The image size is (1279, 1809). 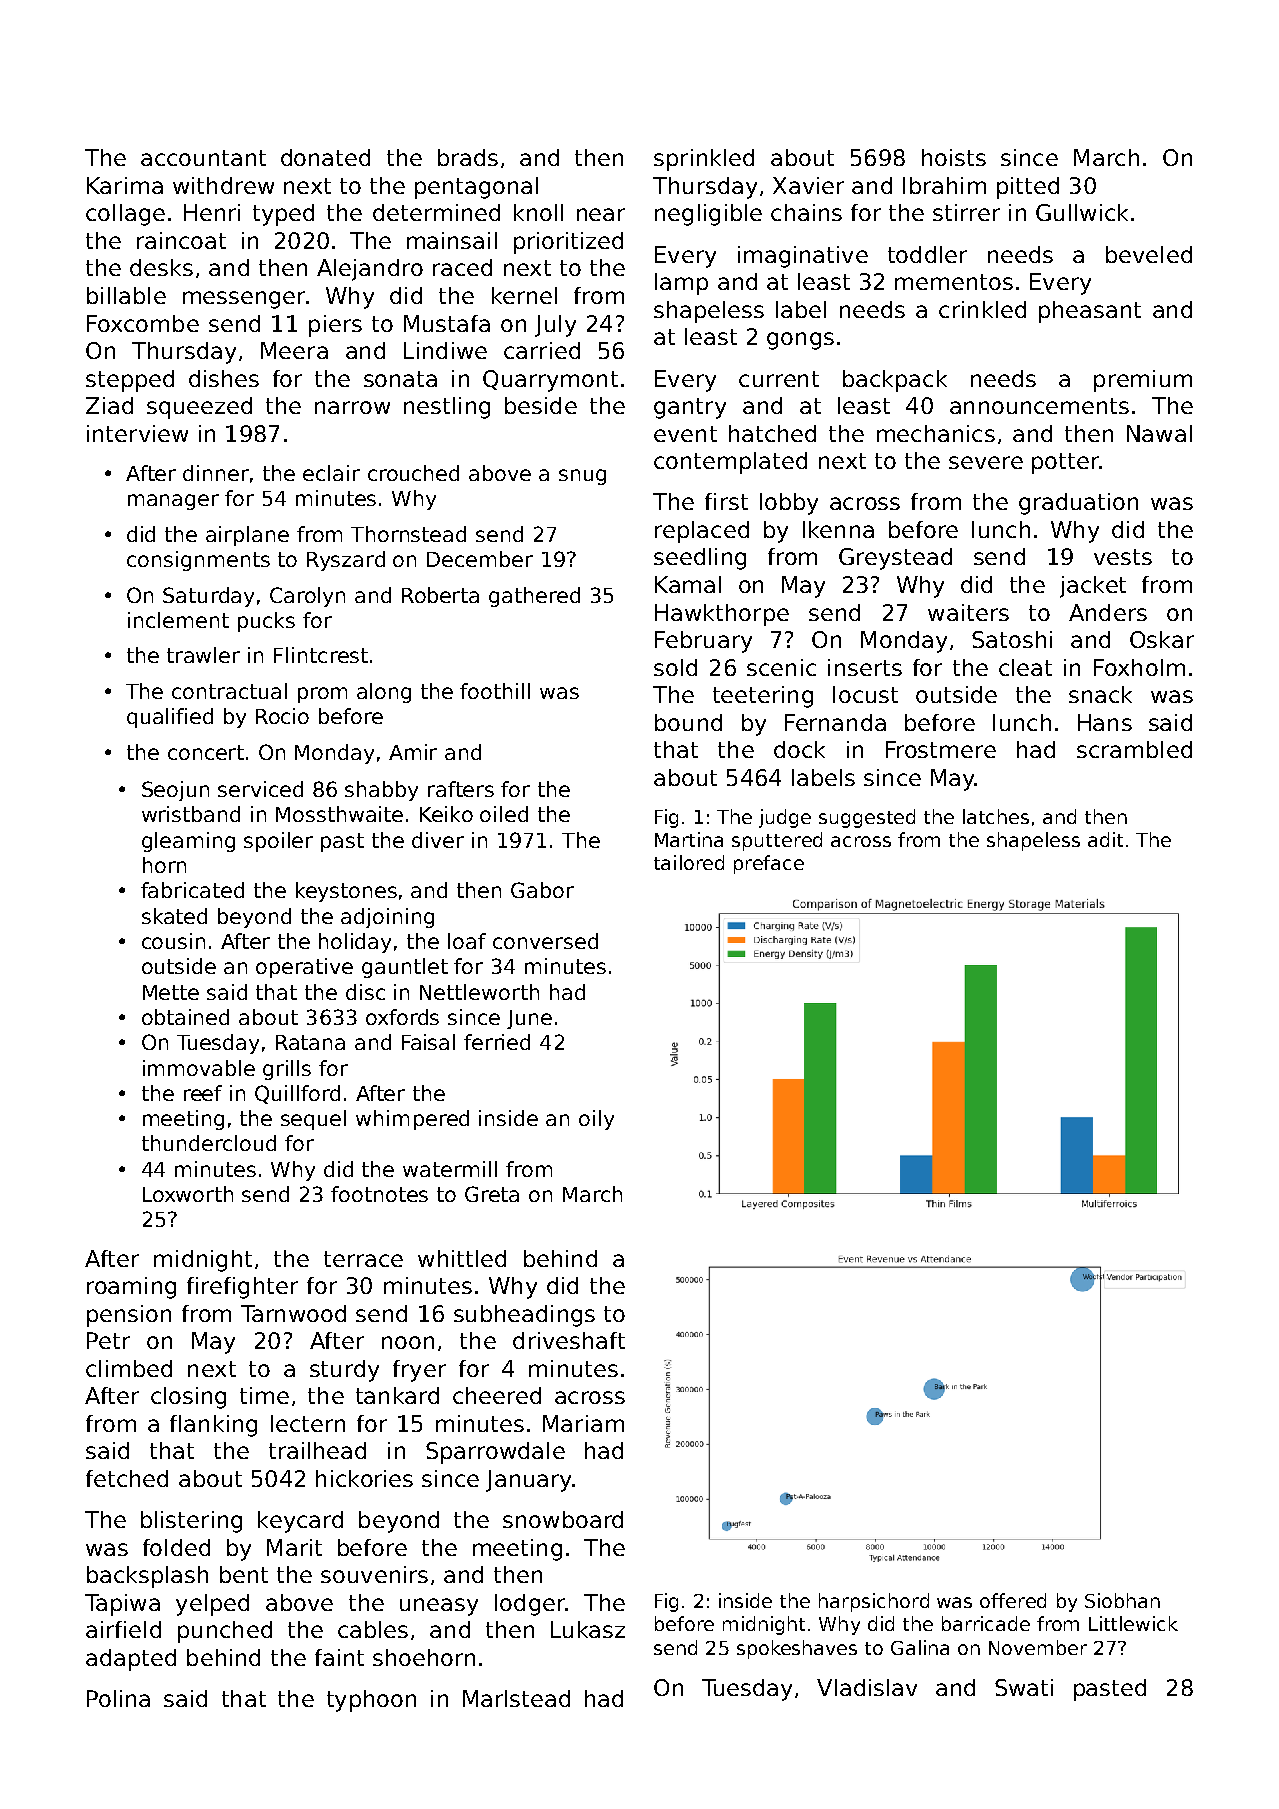 I want to click on preface, so click(x=769, y=864).
